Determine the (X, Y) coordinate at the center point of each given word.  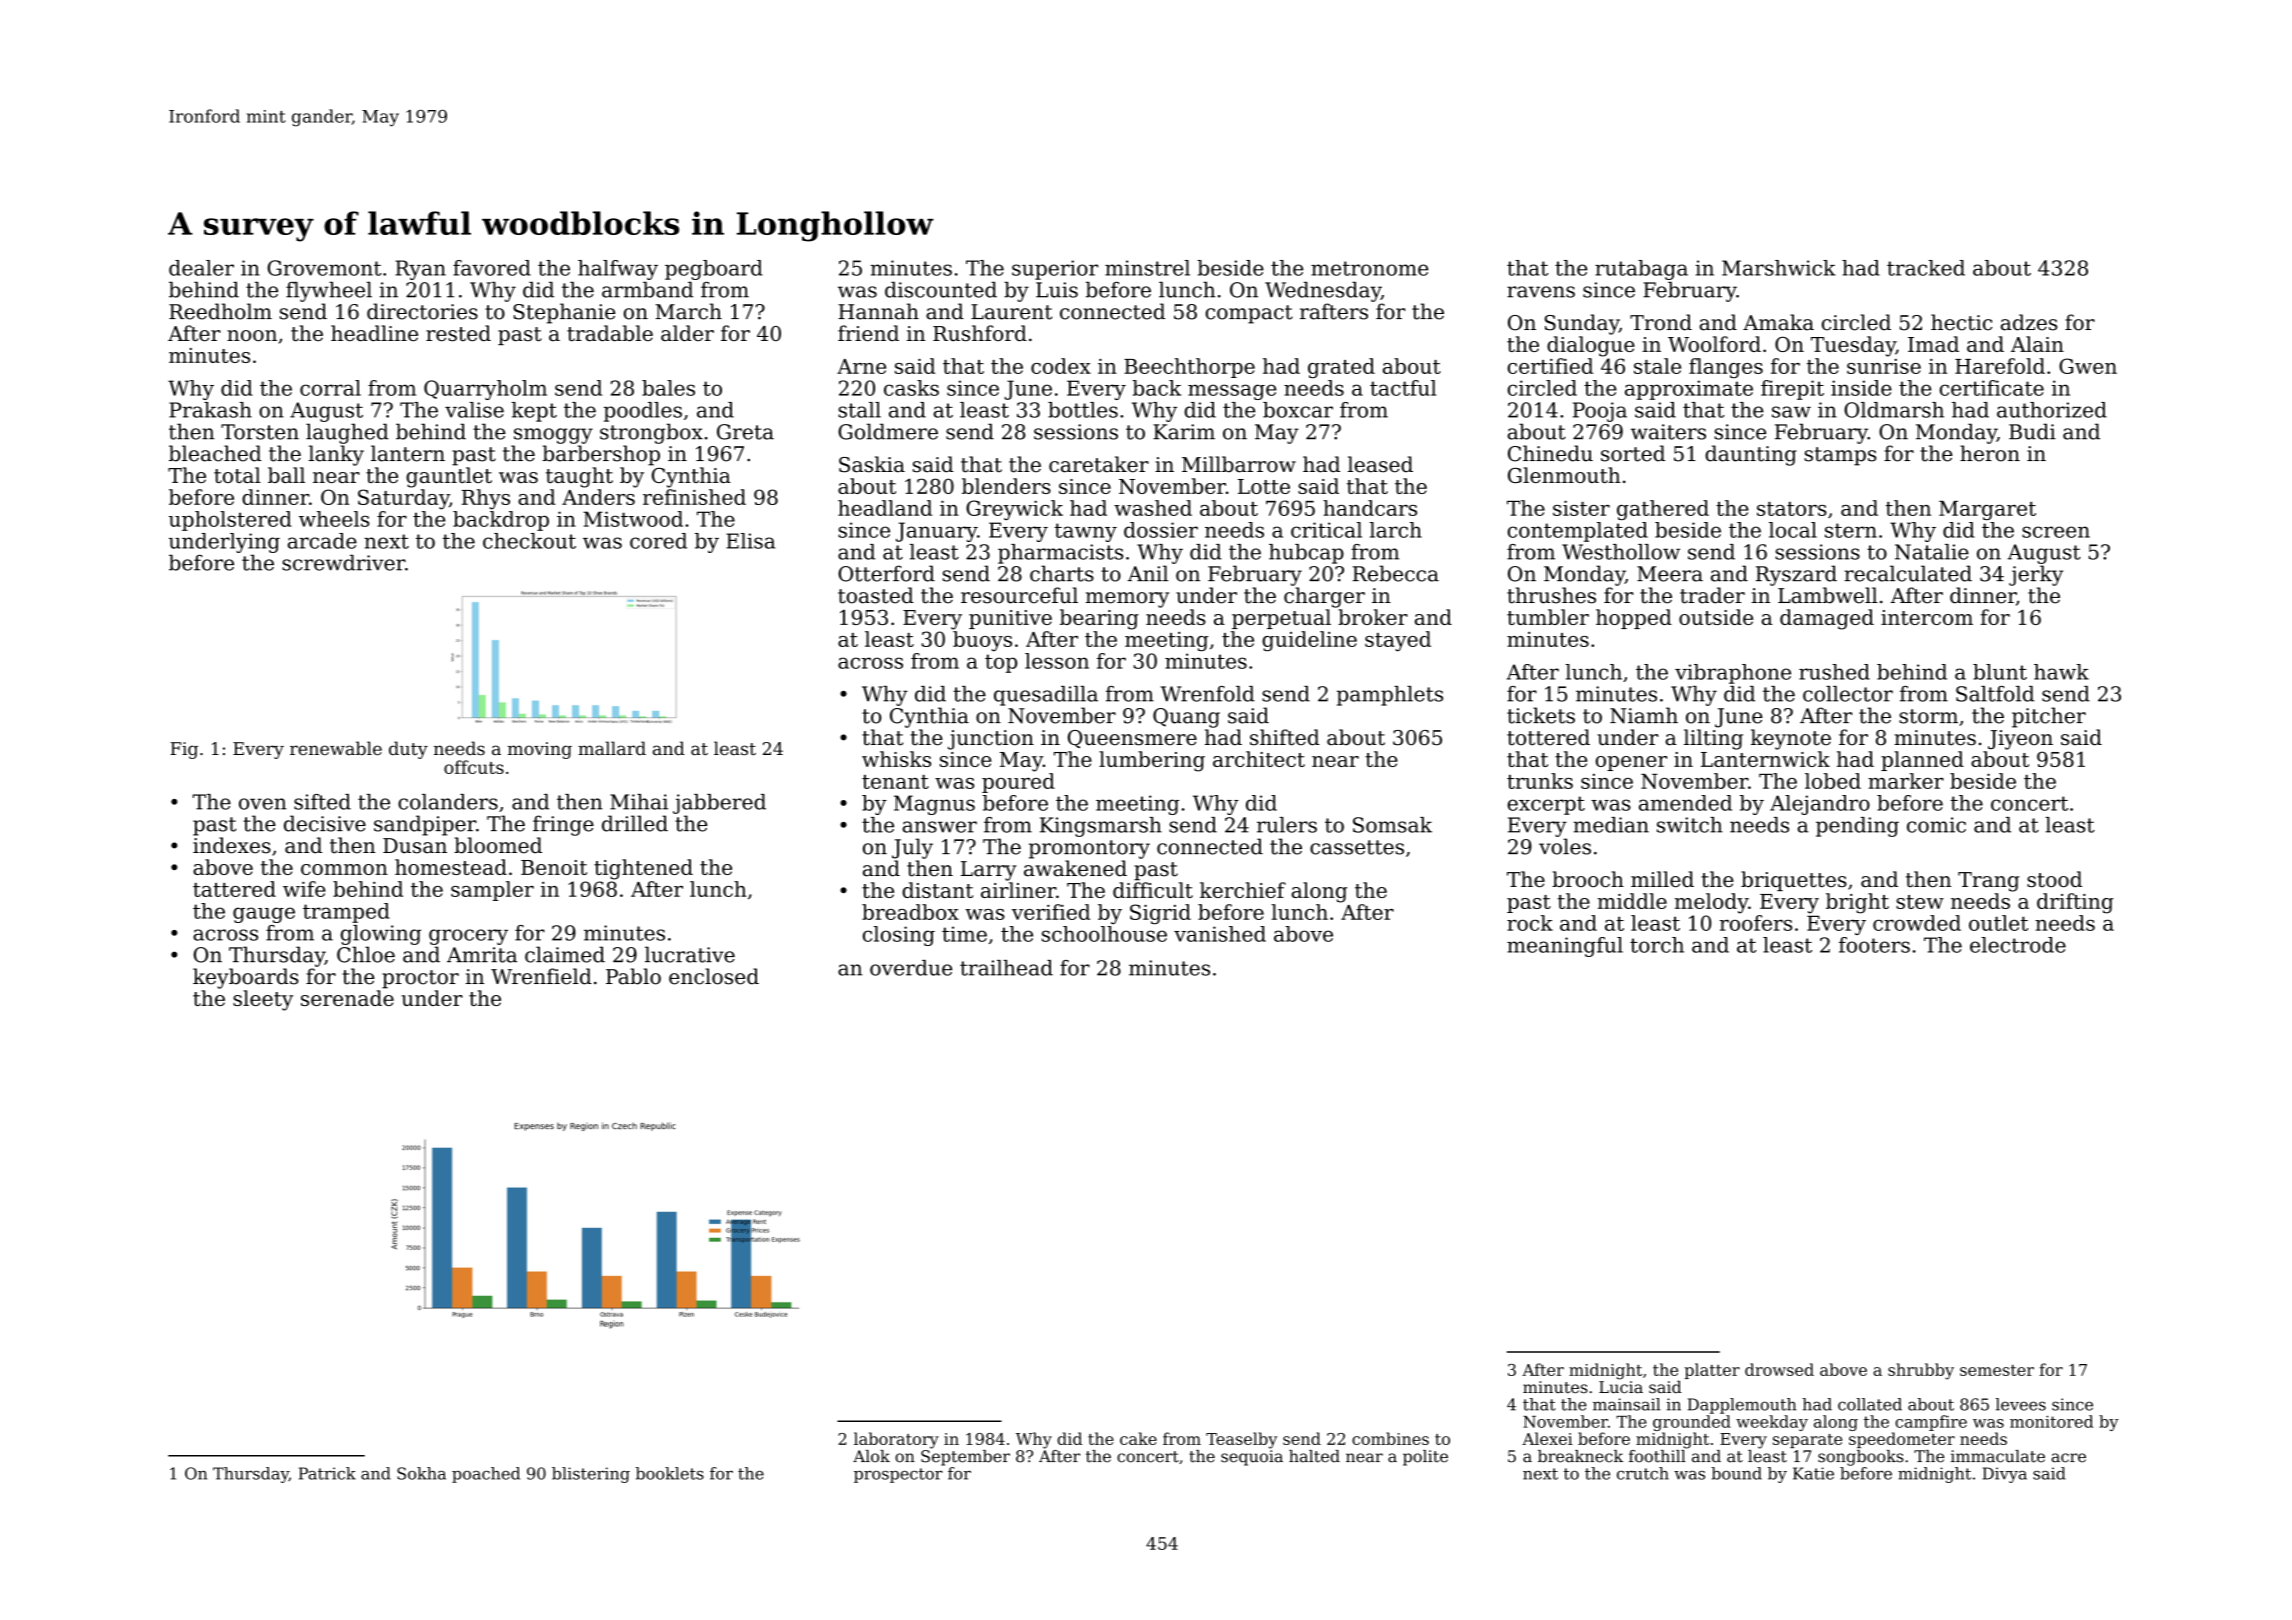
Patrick (327, 1473)
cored (658, 541)
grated (1341, 368)
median (1611, 825)
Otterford (886, 573)
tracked (1926, 268)
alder (687, 333)
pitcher (2049, 717)
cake (1138, 1438)
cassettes (1357, 847)
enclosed (714, 976)
